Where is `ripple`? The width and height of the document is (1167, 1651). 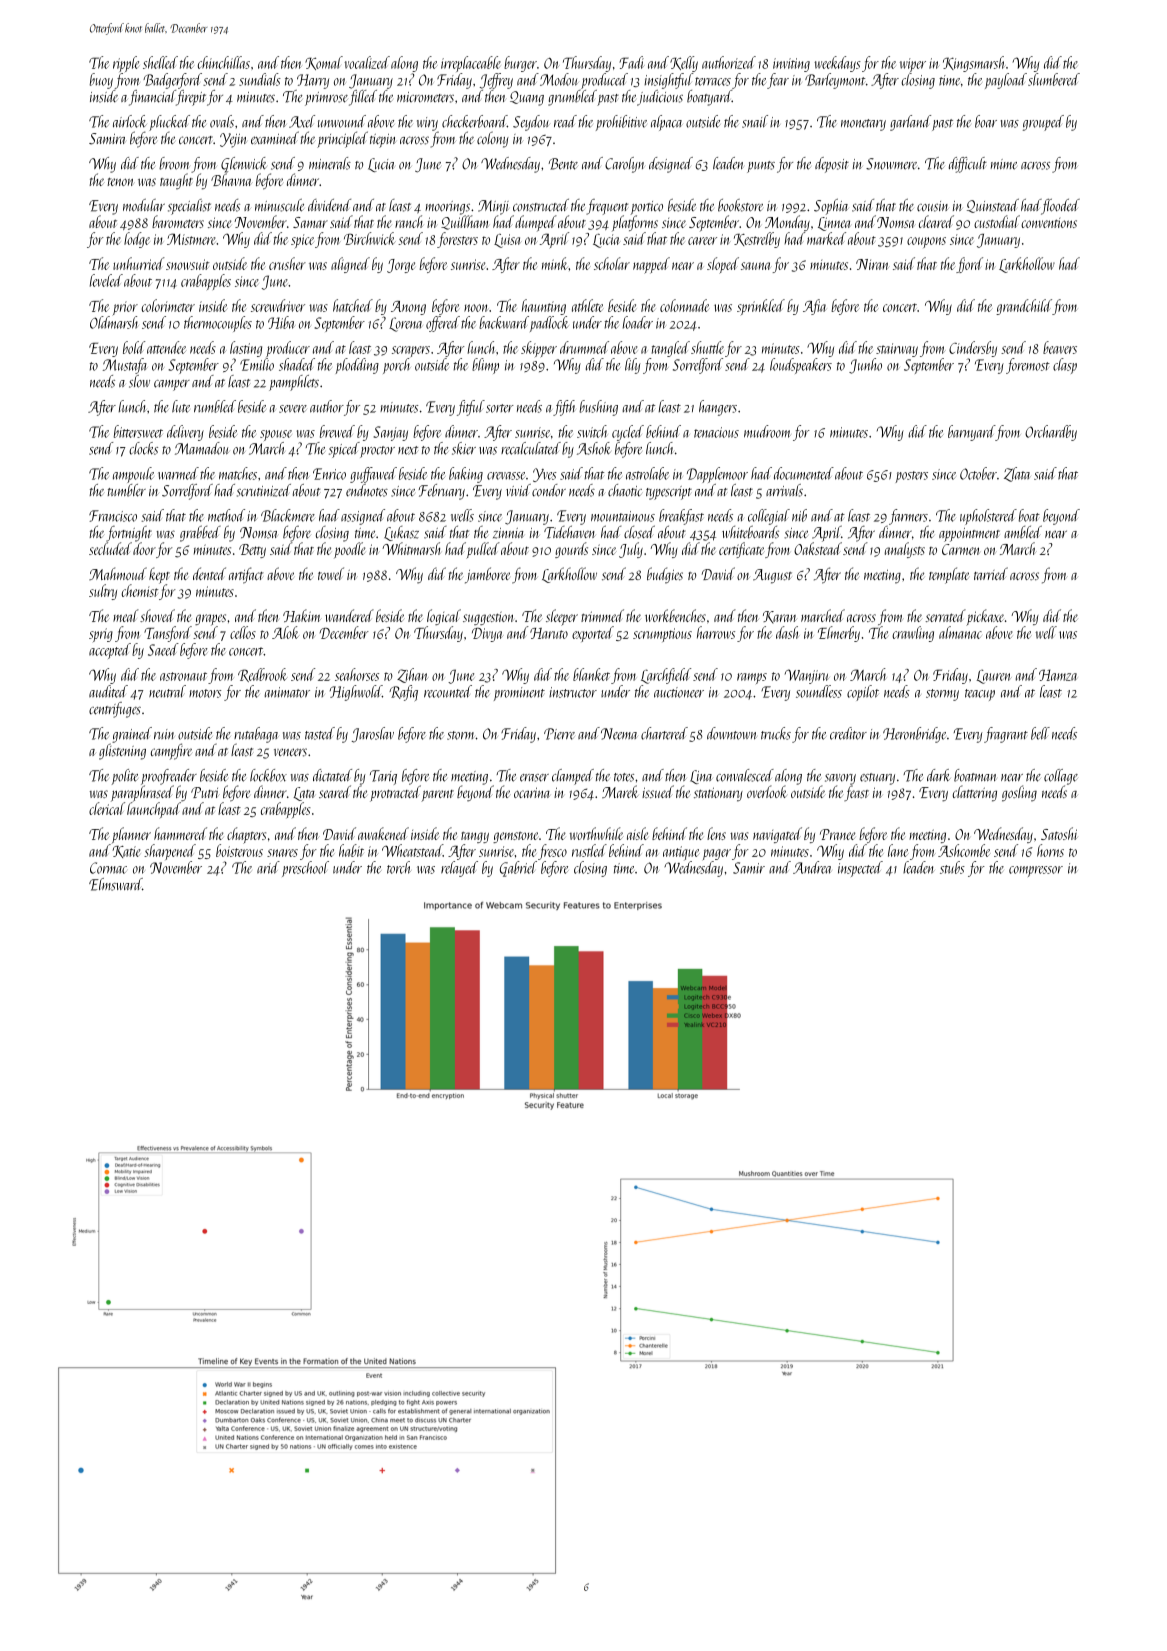
ripple is located at coordinates (126, 64).
